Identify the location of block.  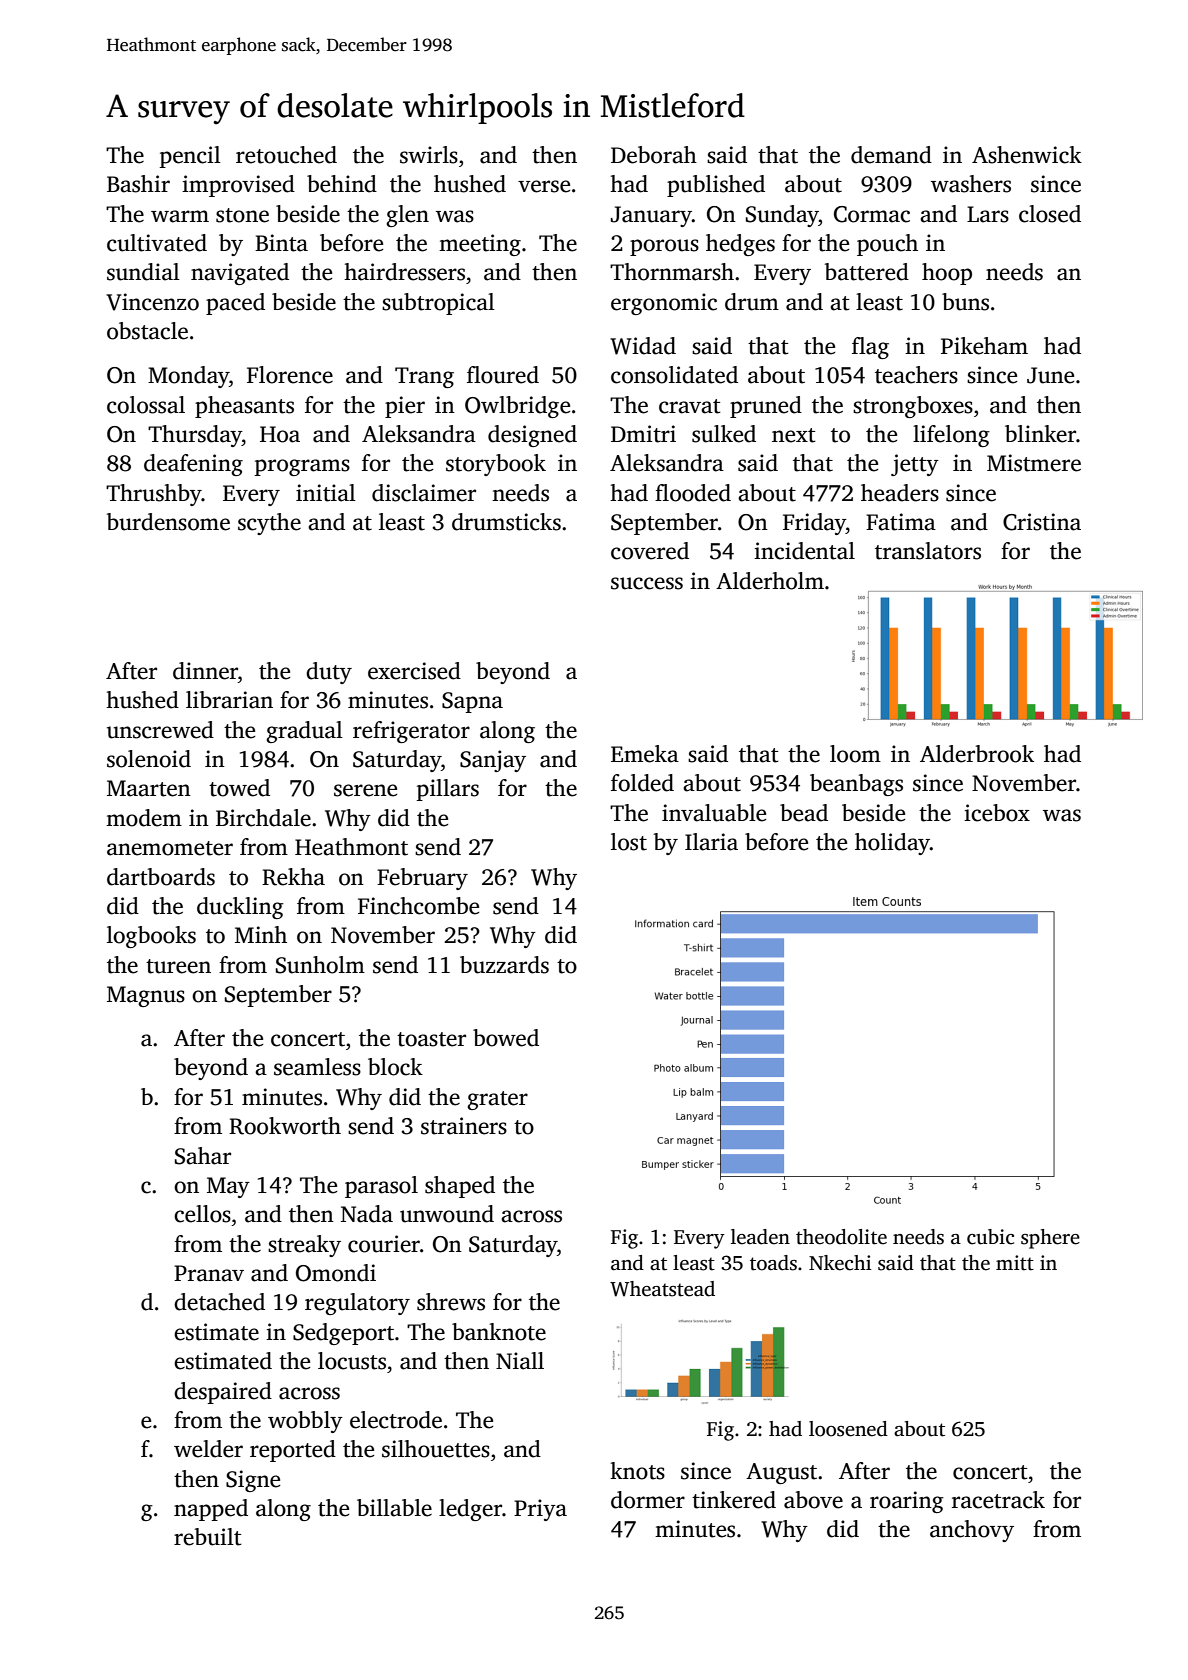
(395, 1067).
